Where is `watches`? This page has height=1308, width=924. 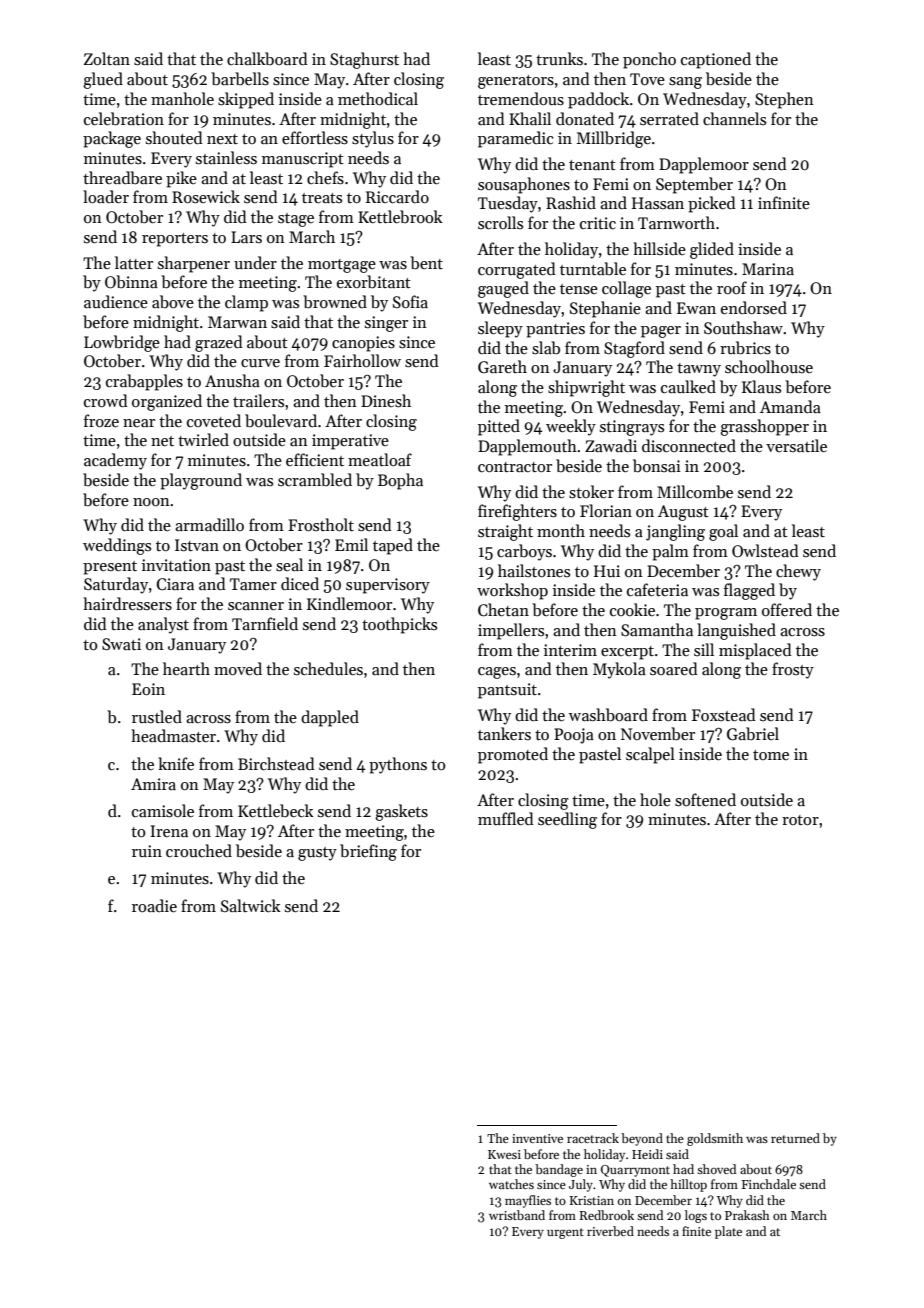 watches is located at coordinates (511, 1184).
